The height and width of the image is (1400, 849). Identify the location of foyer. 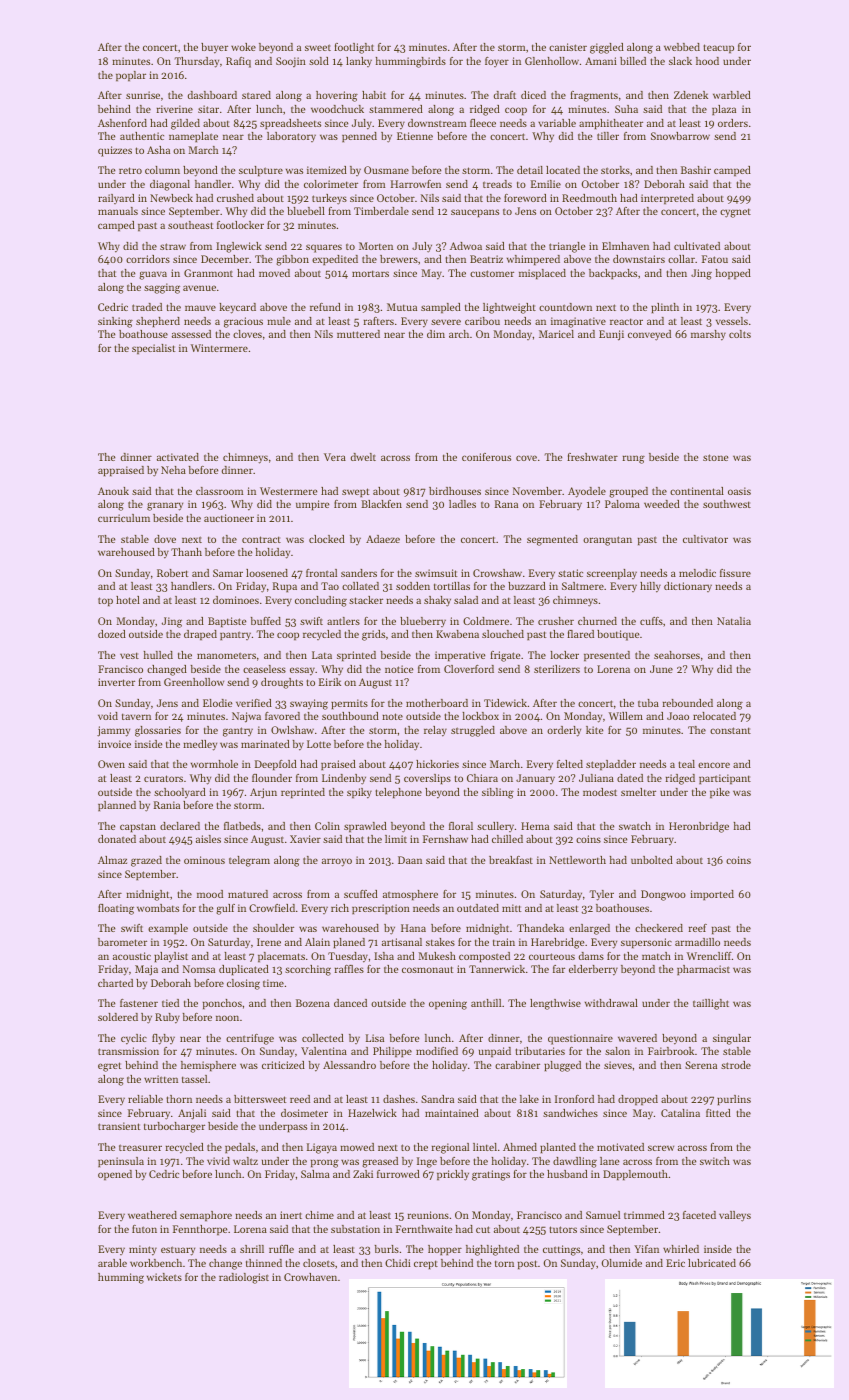
(497, 62).
